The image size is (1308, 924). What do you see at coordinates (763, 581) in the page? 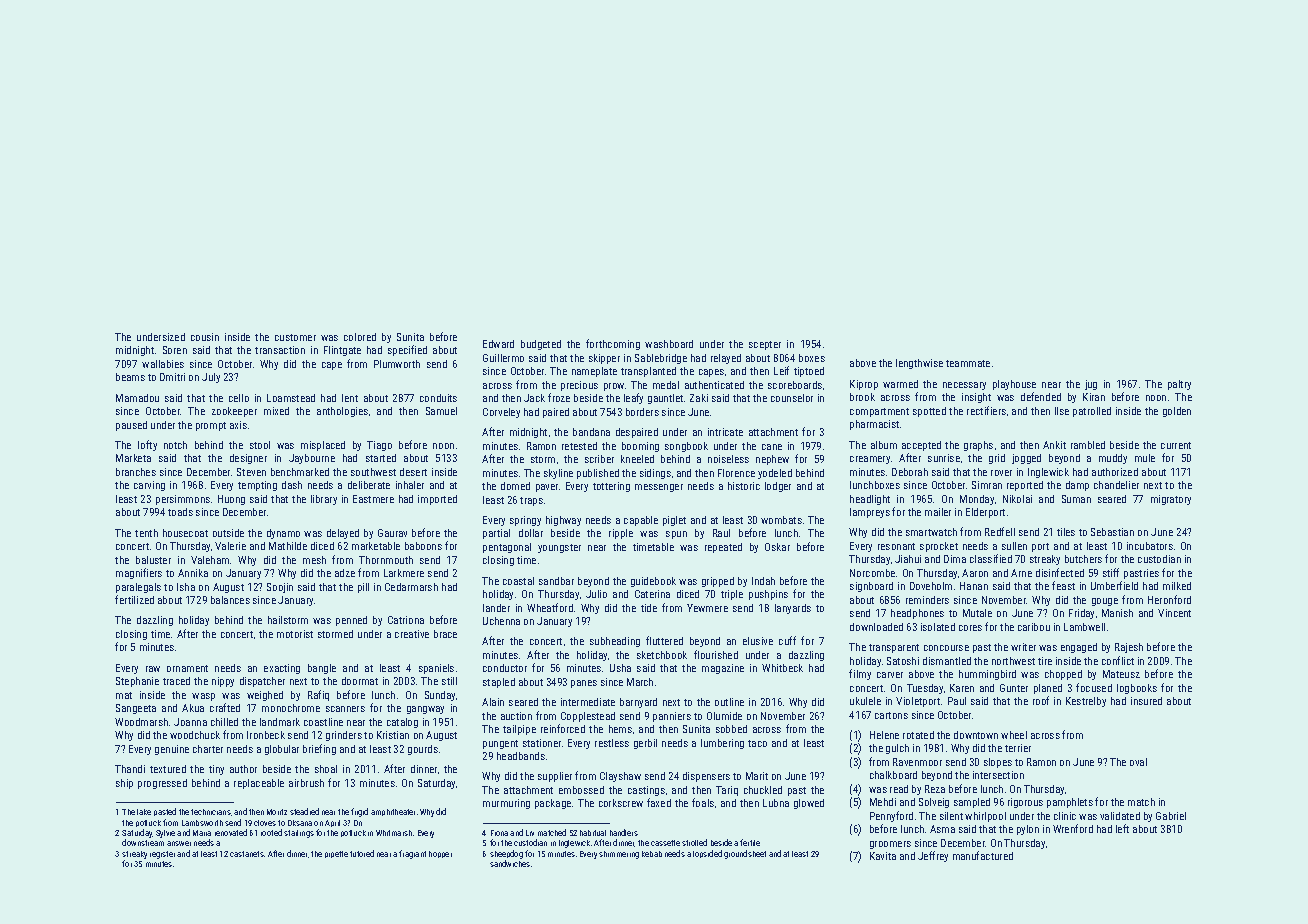
I see `Indah` at bounding box center [763, 581].
